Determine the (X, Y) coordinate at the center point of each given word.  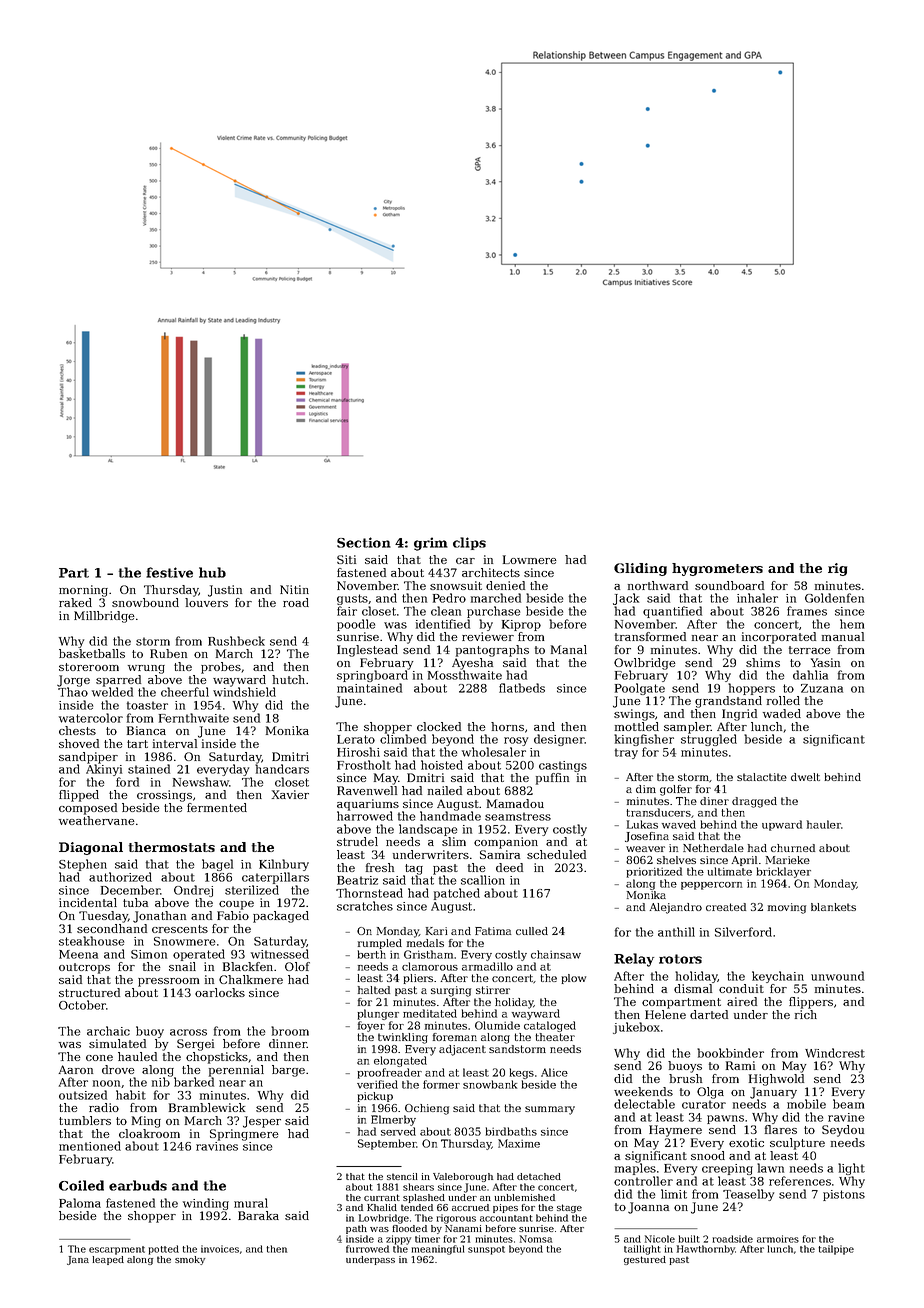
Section (364, 542)
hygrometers (717, 569)
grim (431, 544)
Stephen (83, 865)
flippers (811, 1003)
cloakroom (149, 1133)
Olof (297, 966)
